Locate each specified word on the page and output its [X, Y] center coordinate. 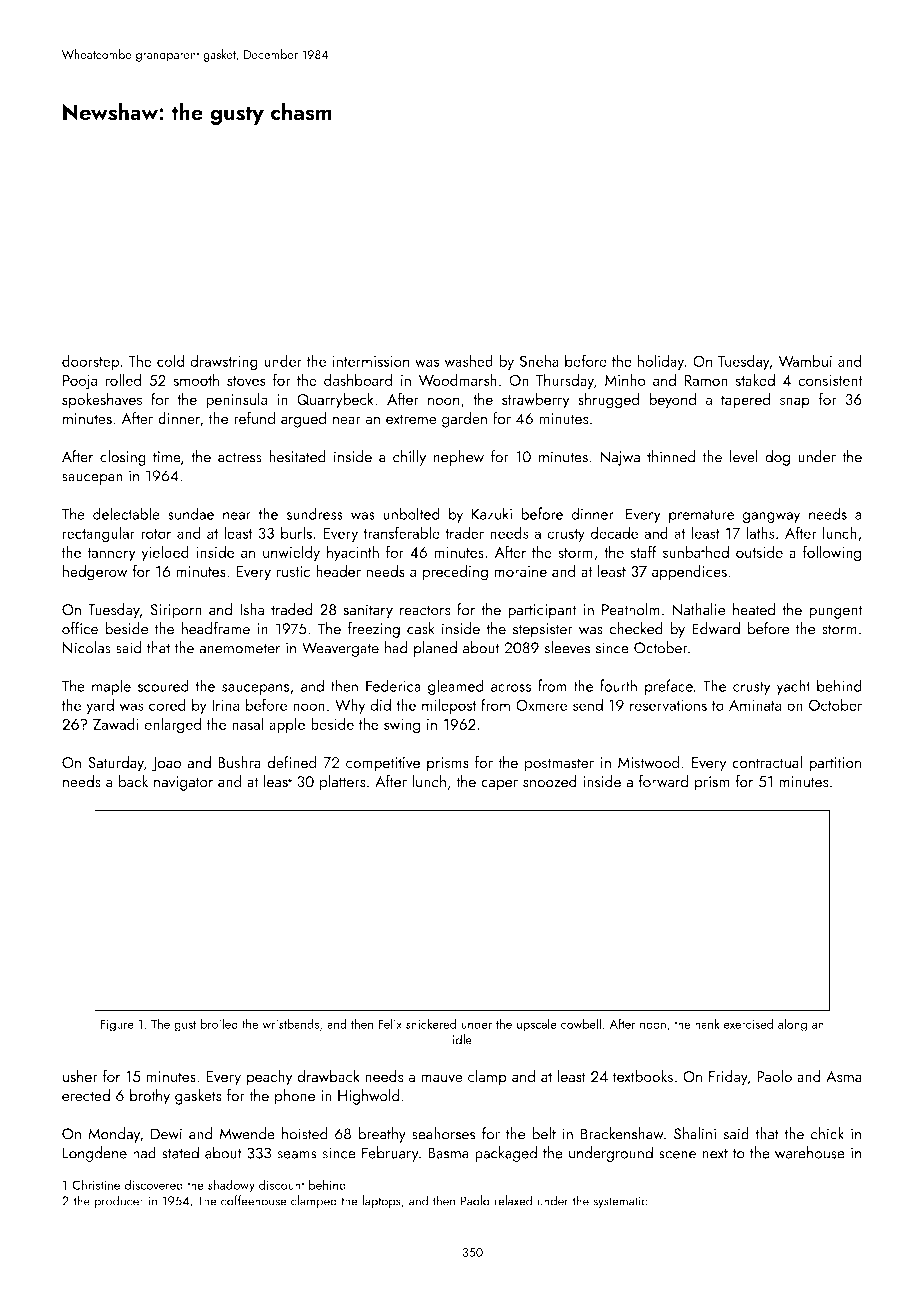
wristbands [290, 1024]
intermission [371, 361]
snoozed [550, 781]
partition [835, 764]
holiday [661, 362]
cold [170, 360]
